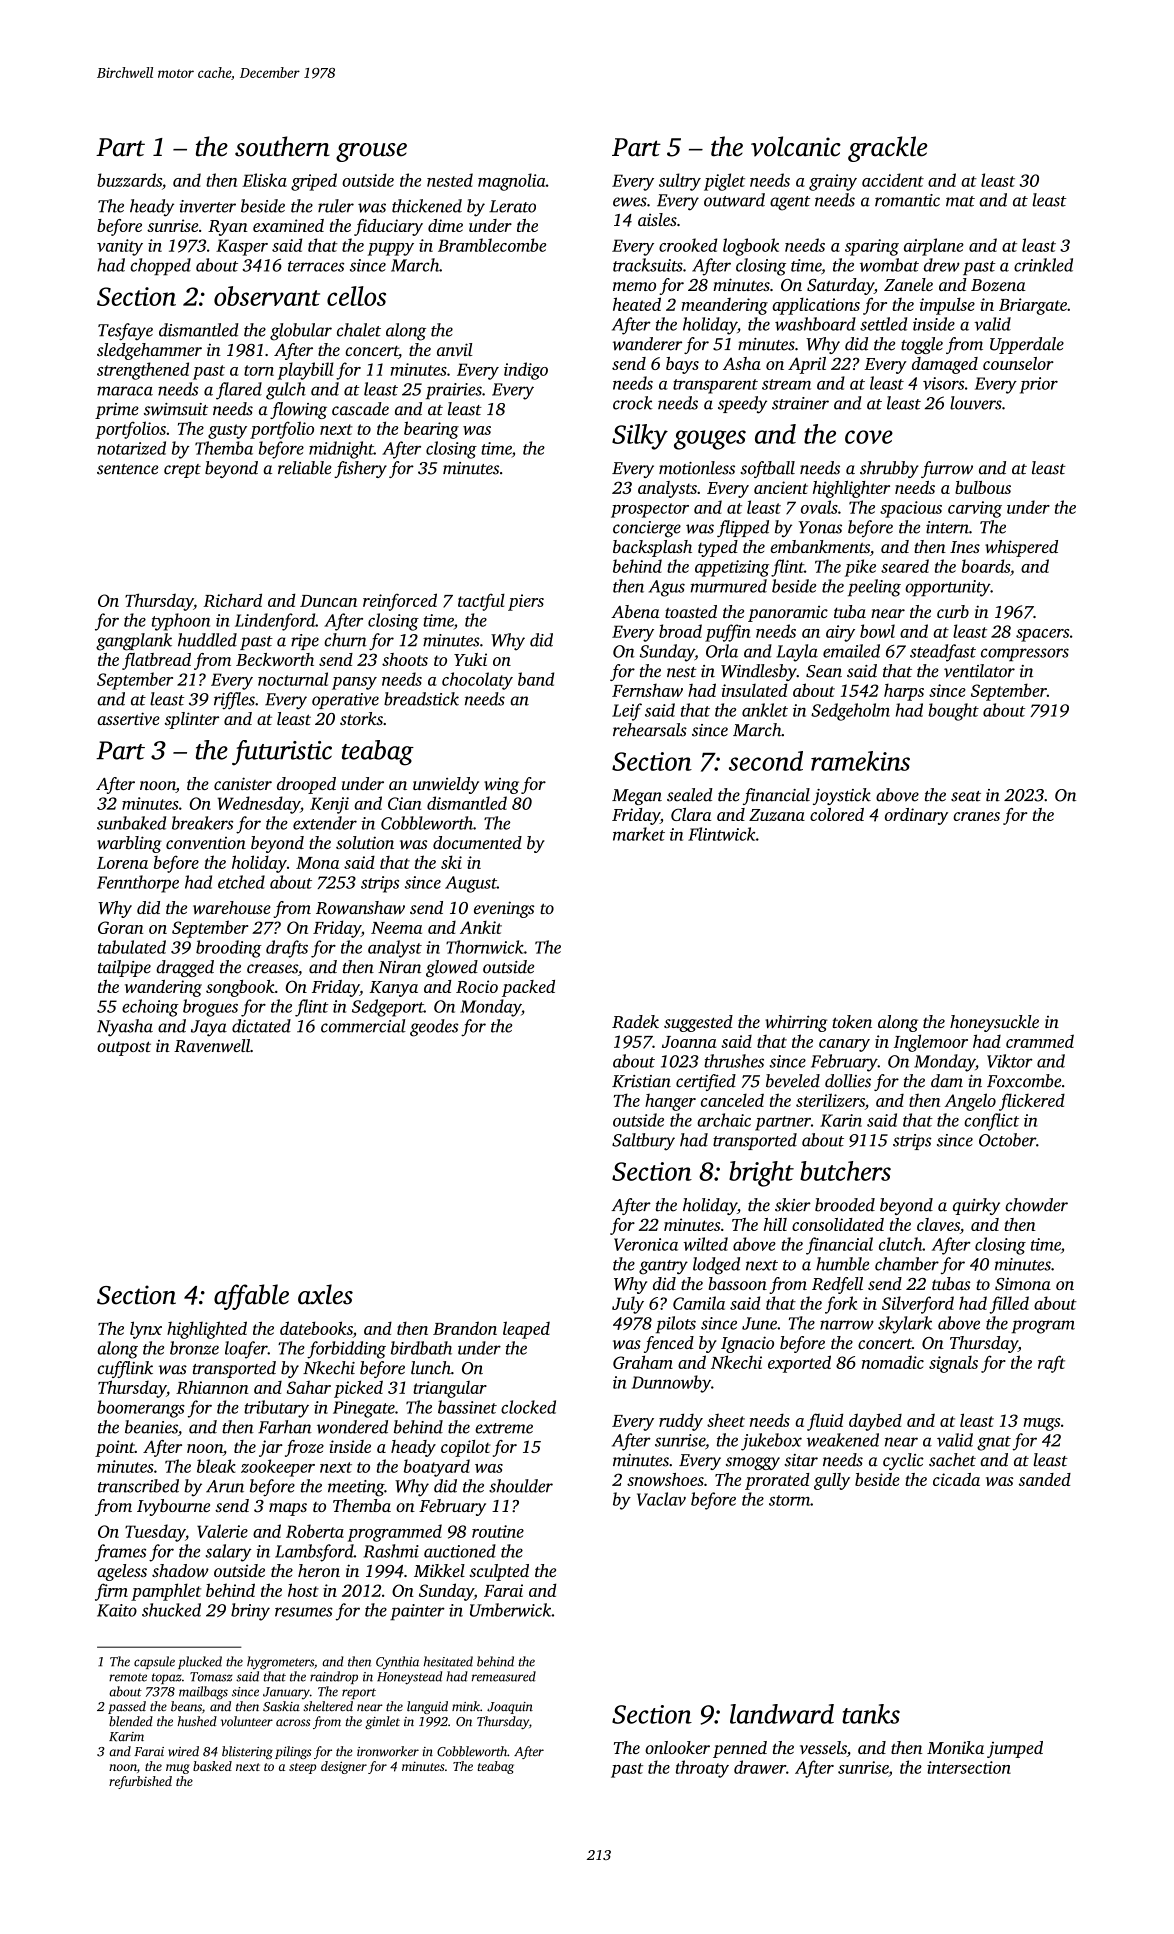  What do you see at coordinates (146, 1330) in the document?
I see `lynx` at bounding box center [146, 1330].
